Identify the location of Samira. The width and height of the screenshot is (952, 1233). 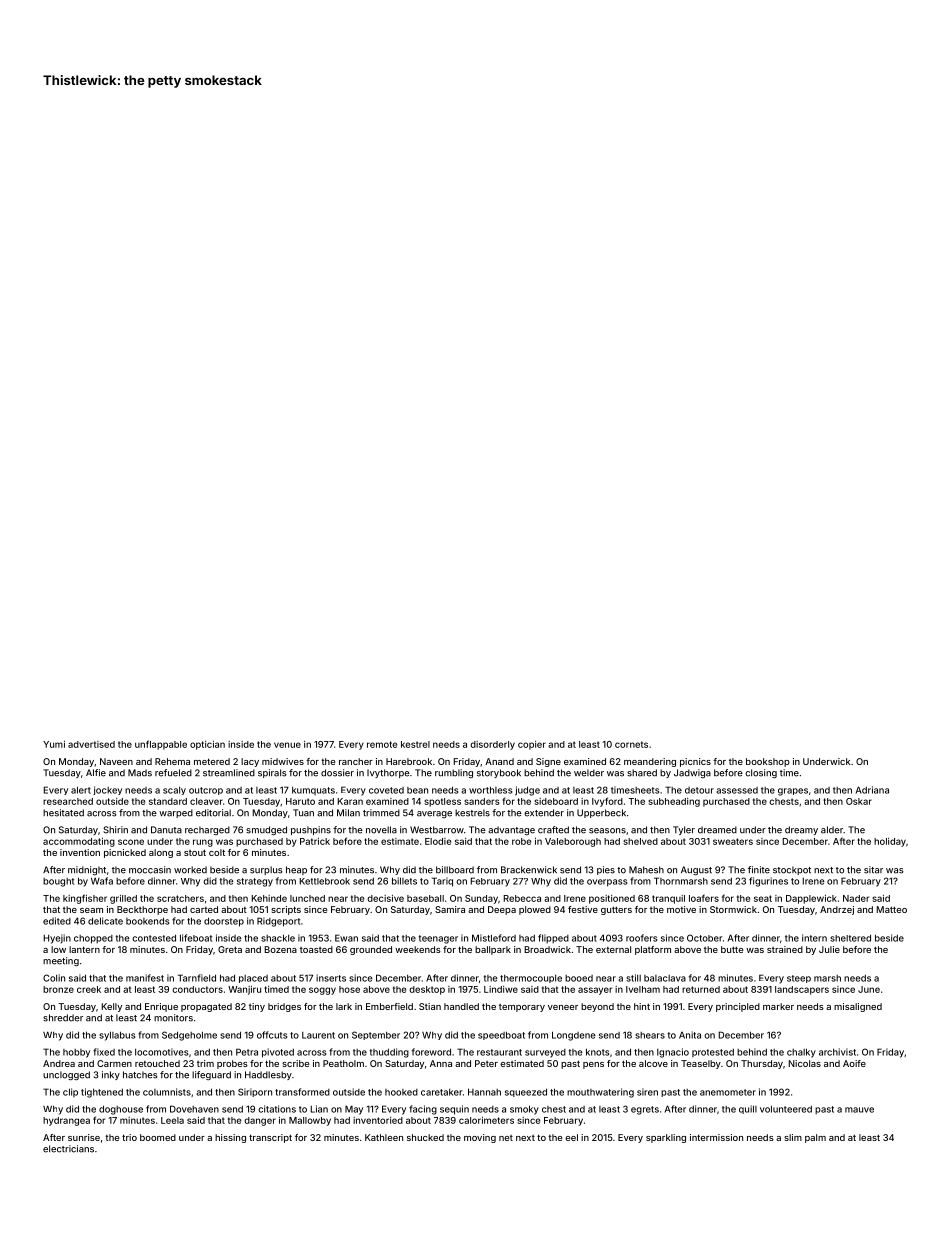
(450, 909).
